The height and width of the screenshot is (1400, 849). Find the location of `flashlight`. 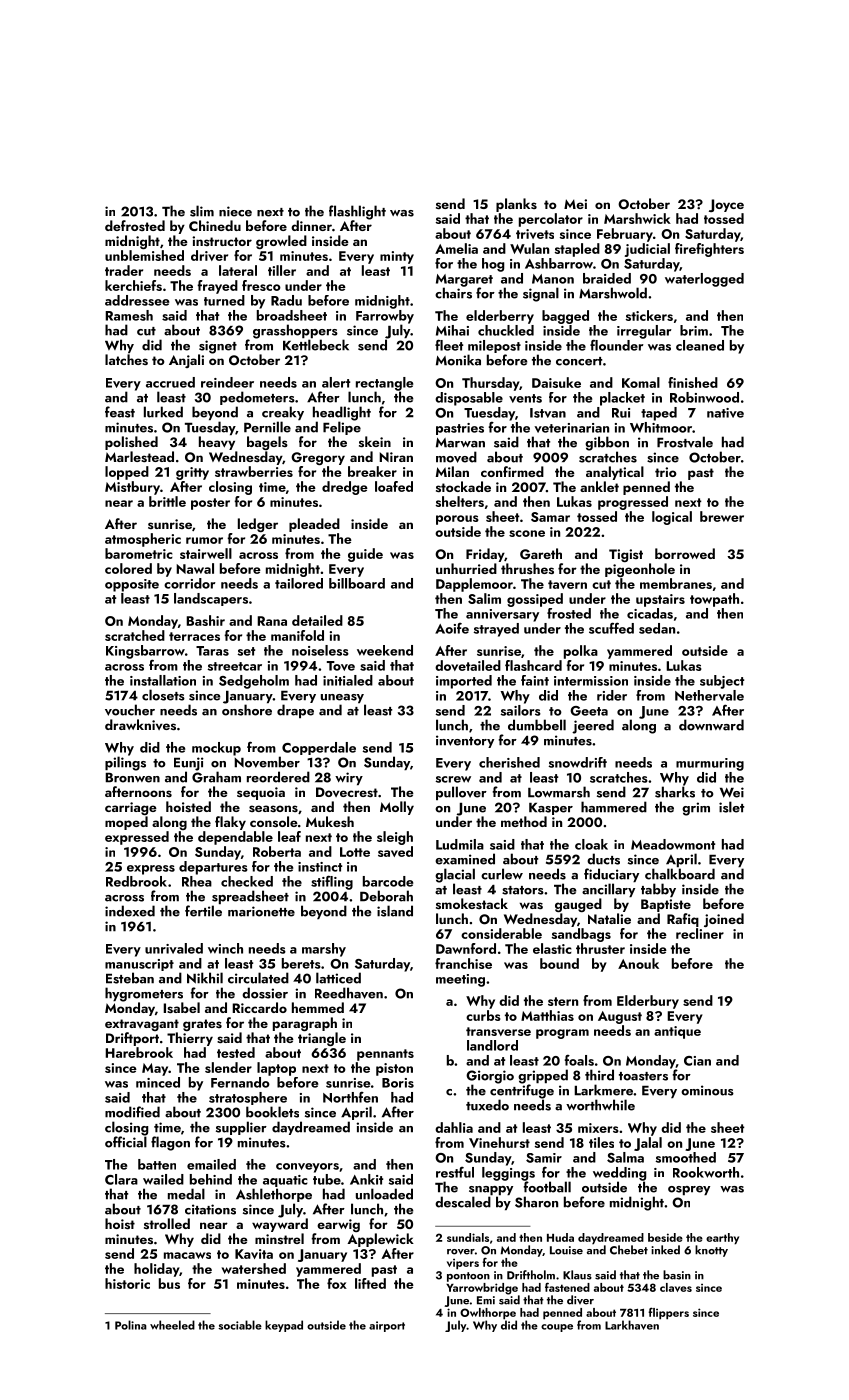

flashlight is located at coordinates (357, 212).
